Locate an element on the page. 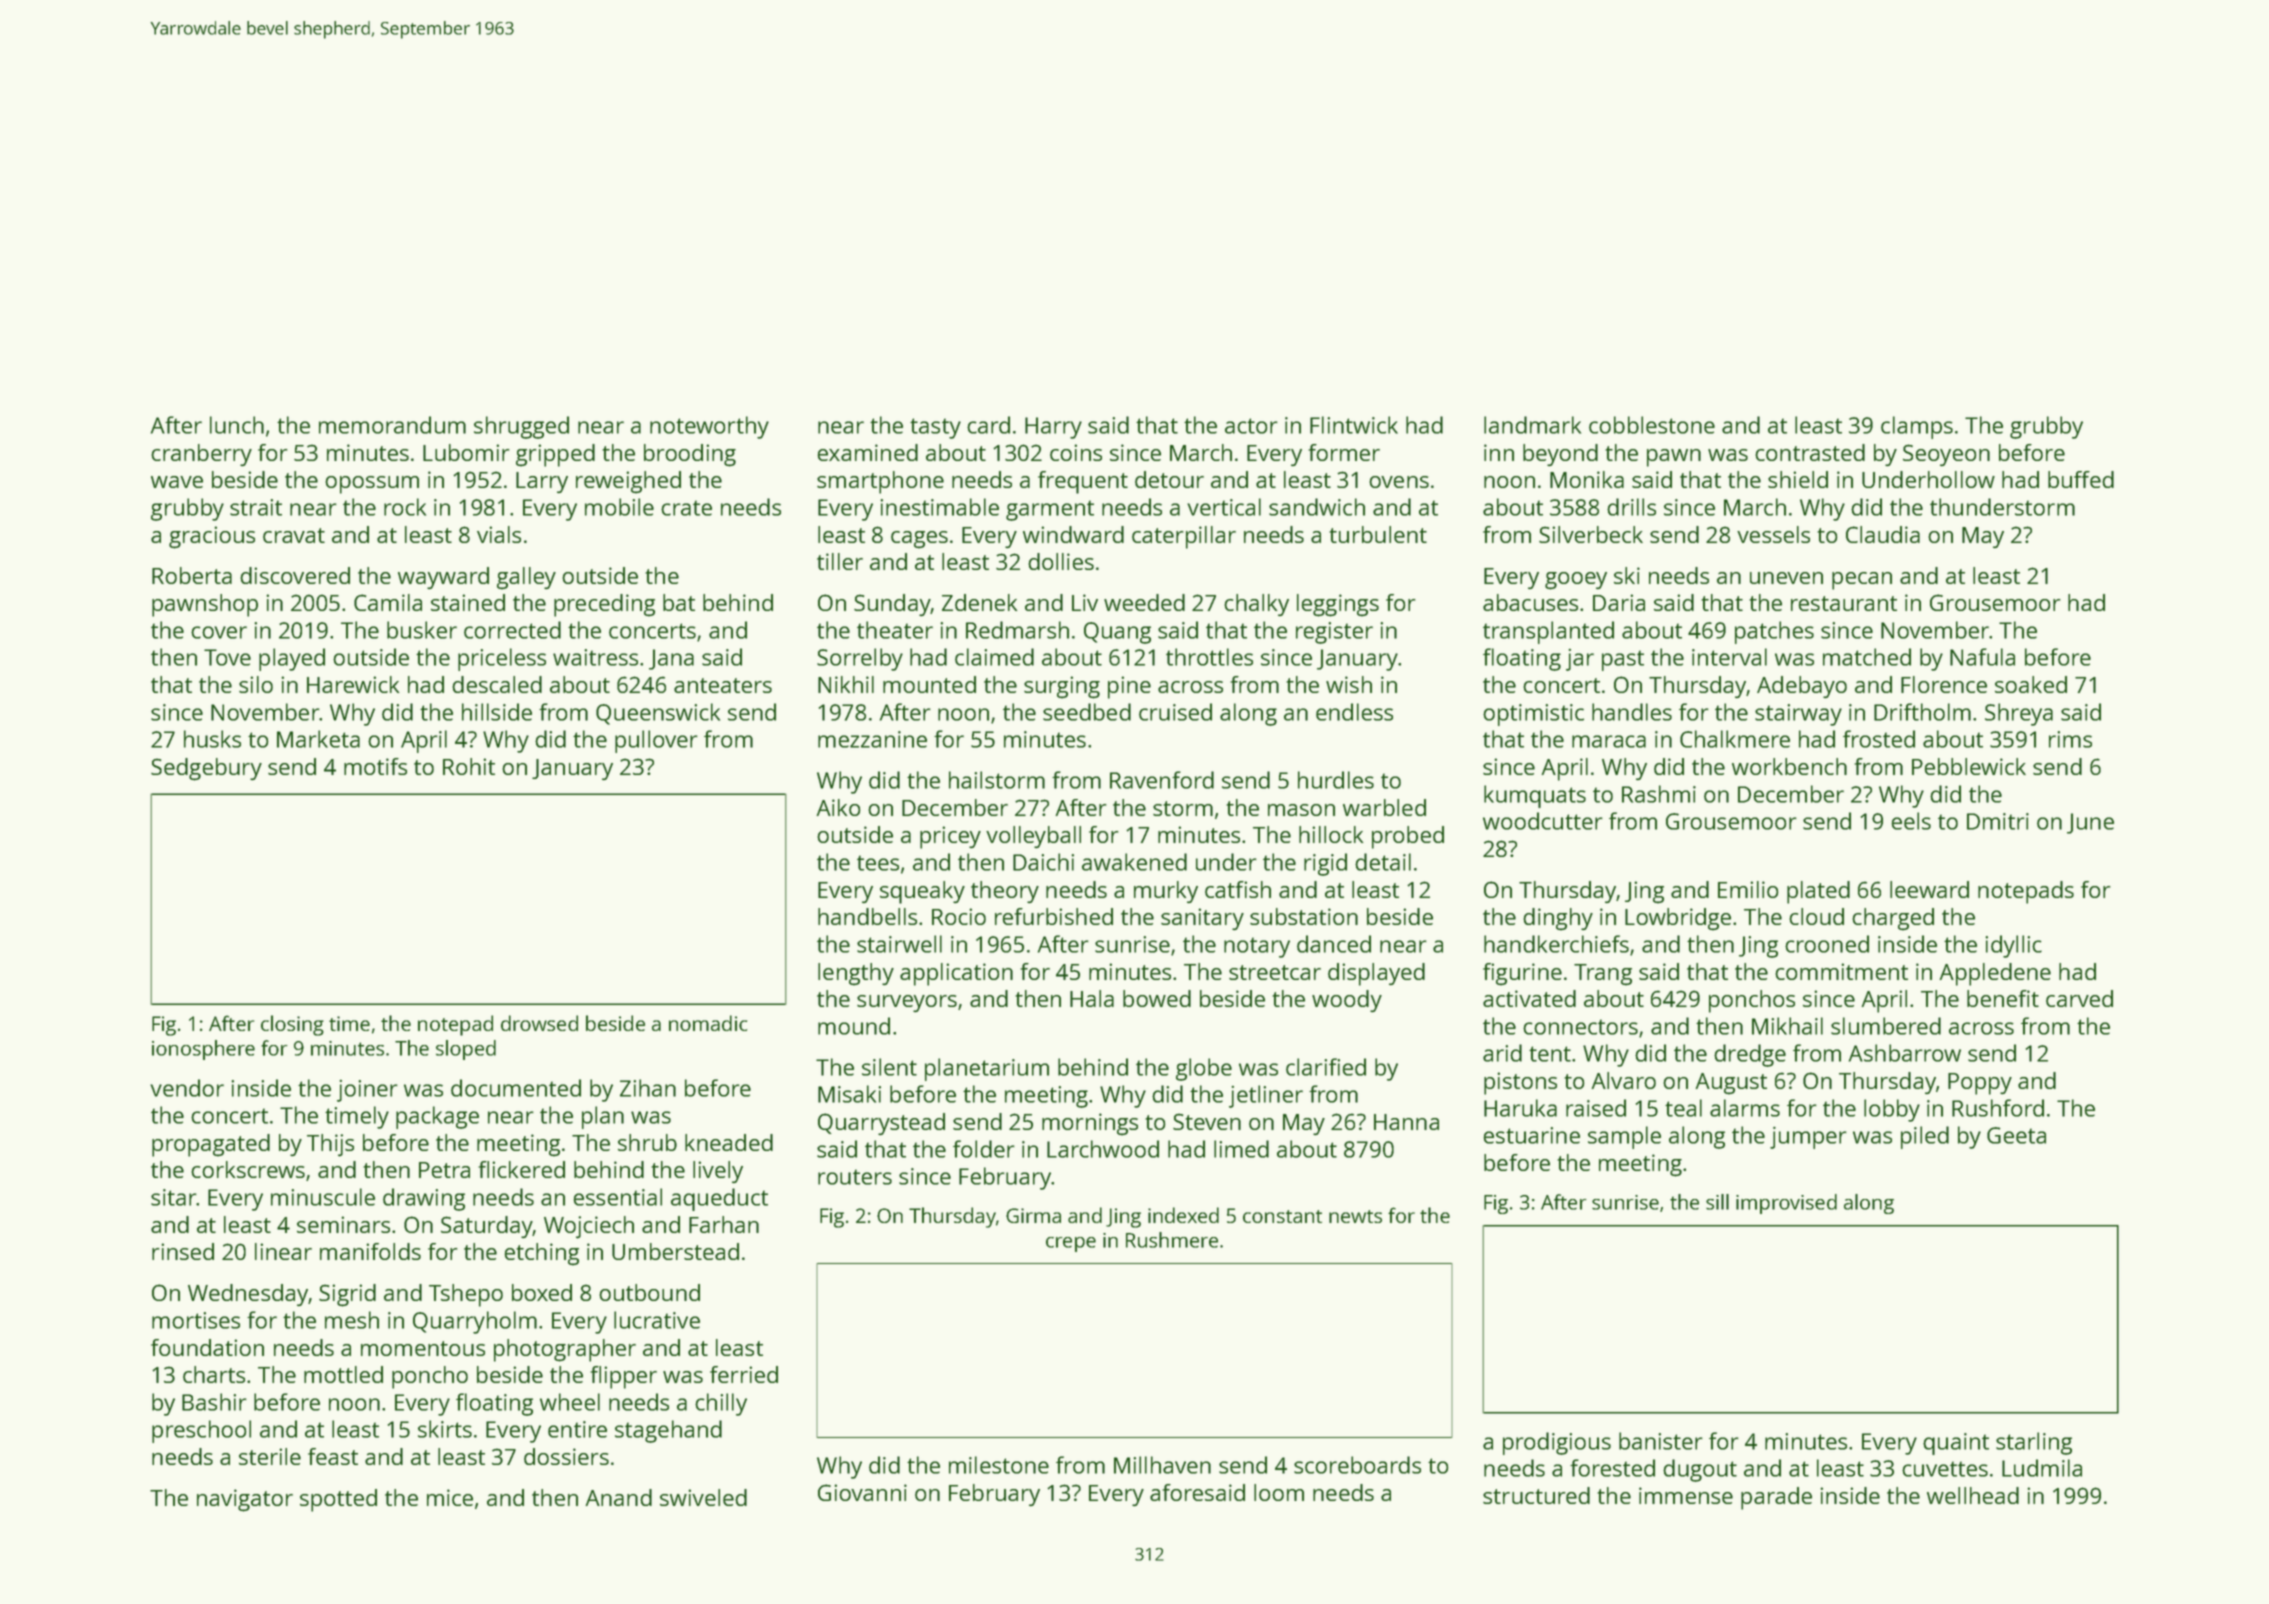  banister is located at coordinates (1660, 1441).
